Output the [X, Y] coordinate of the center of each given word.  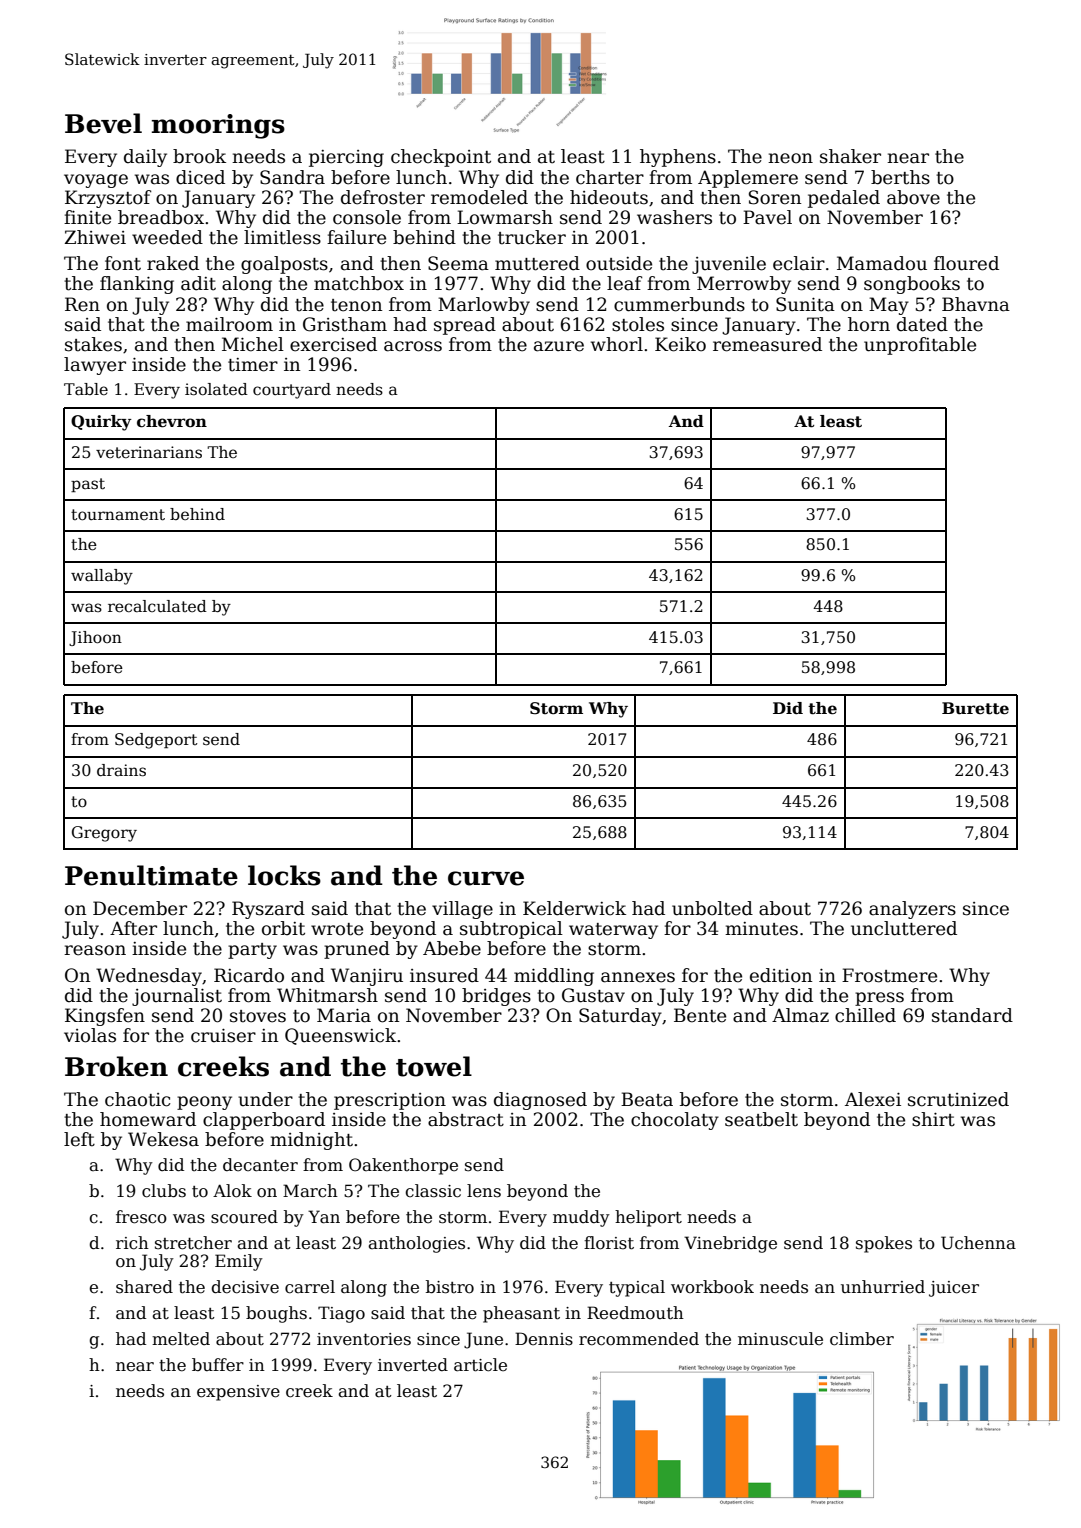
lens [484, 1191]
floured [966, 263]
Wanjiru [367, 977]
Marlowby [484, 306]
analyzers [912, 910]
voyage [96, 181]
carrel [310, 1287]
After [133, 928]
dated [922, 324]
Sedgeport [156, 741]
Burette [975, 708]
